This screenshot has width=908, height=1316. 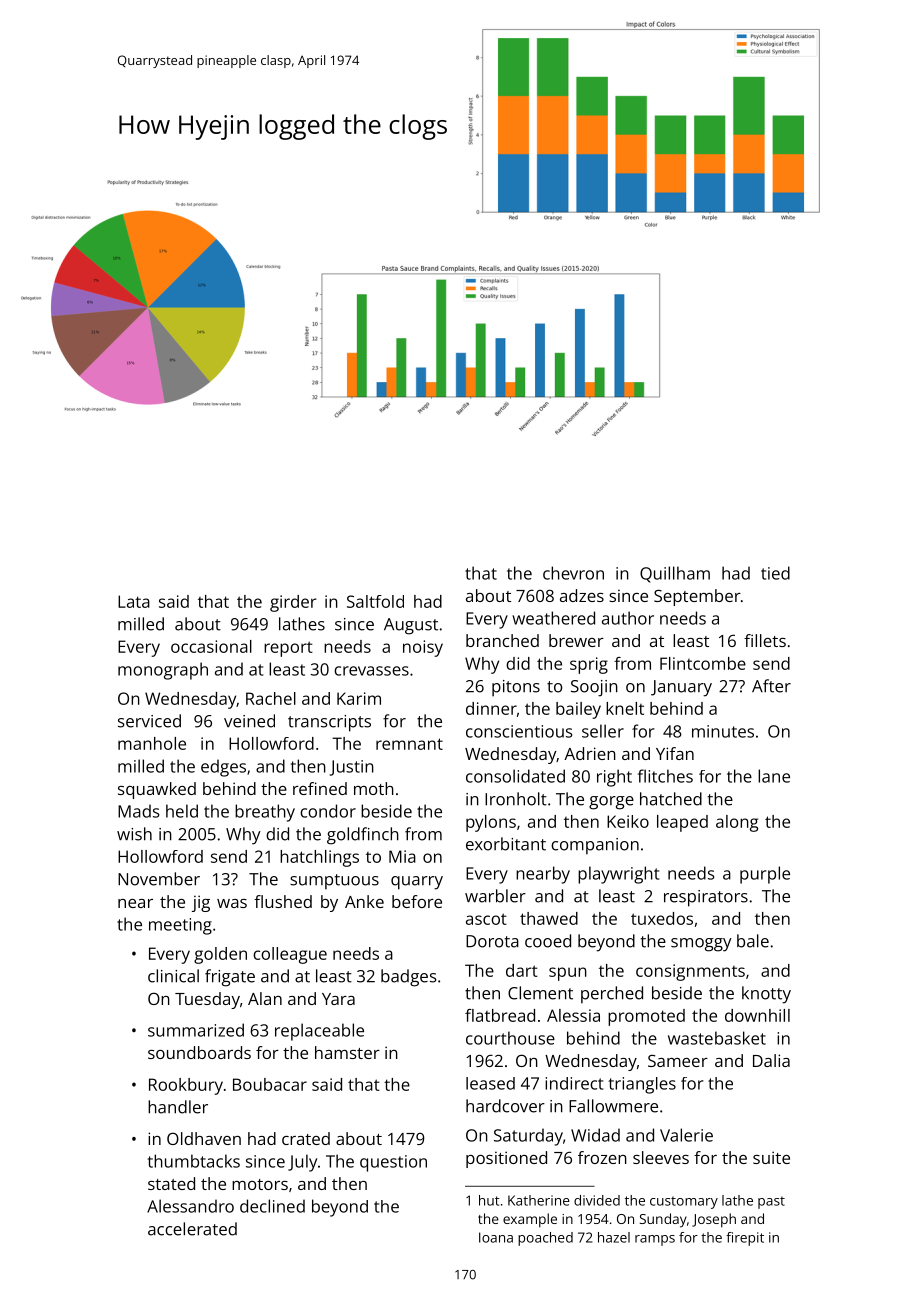 What do you see at coordinates (655, 1240) in the screenshot?
I see `ramps` at bounding box center [655, 1240].
